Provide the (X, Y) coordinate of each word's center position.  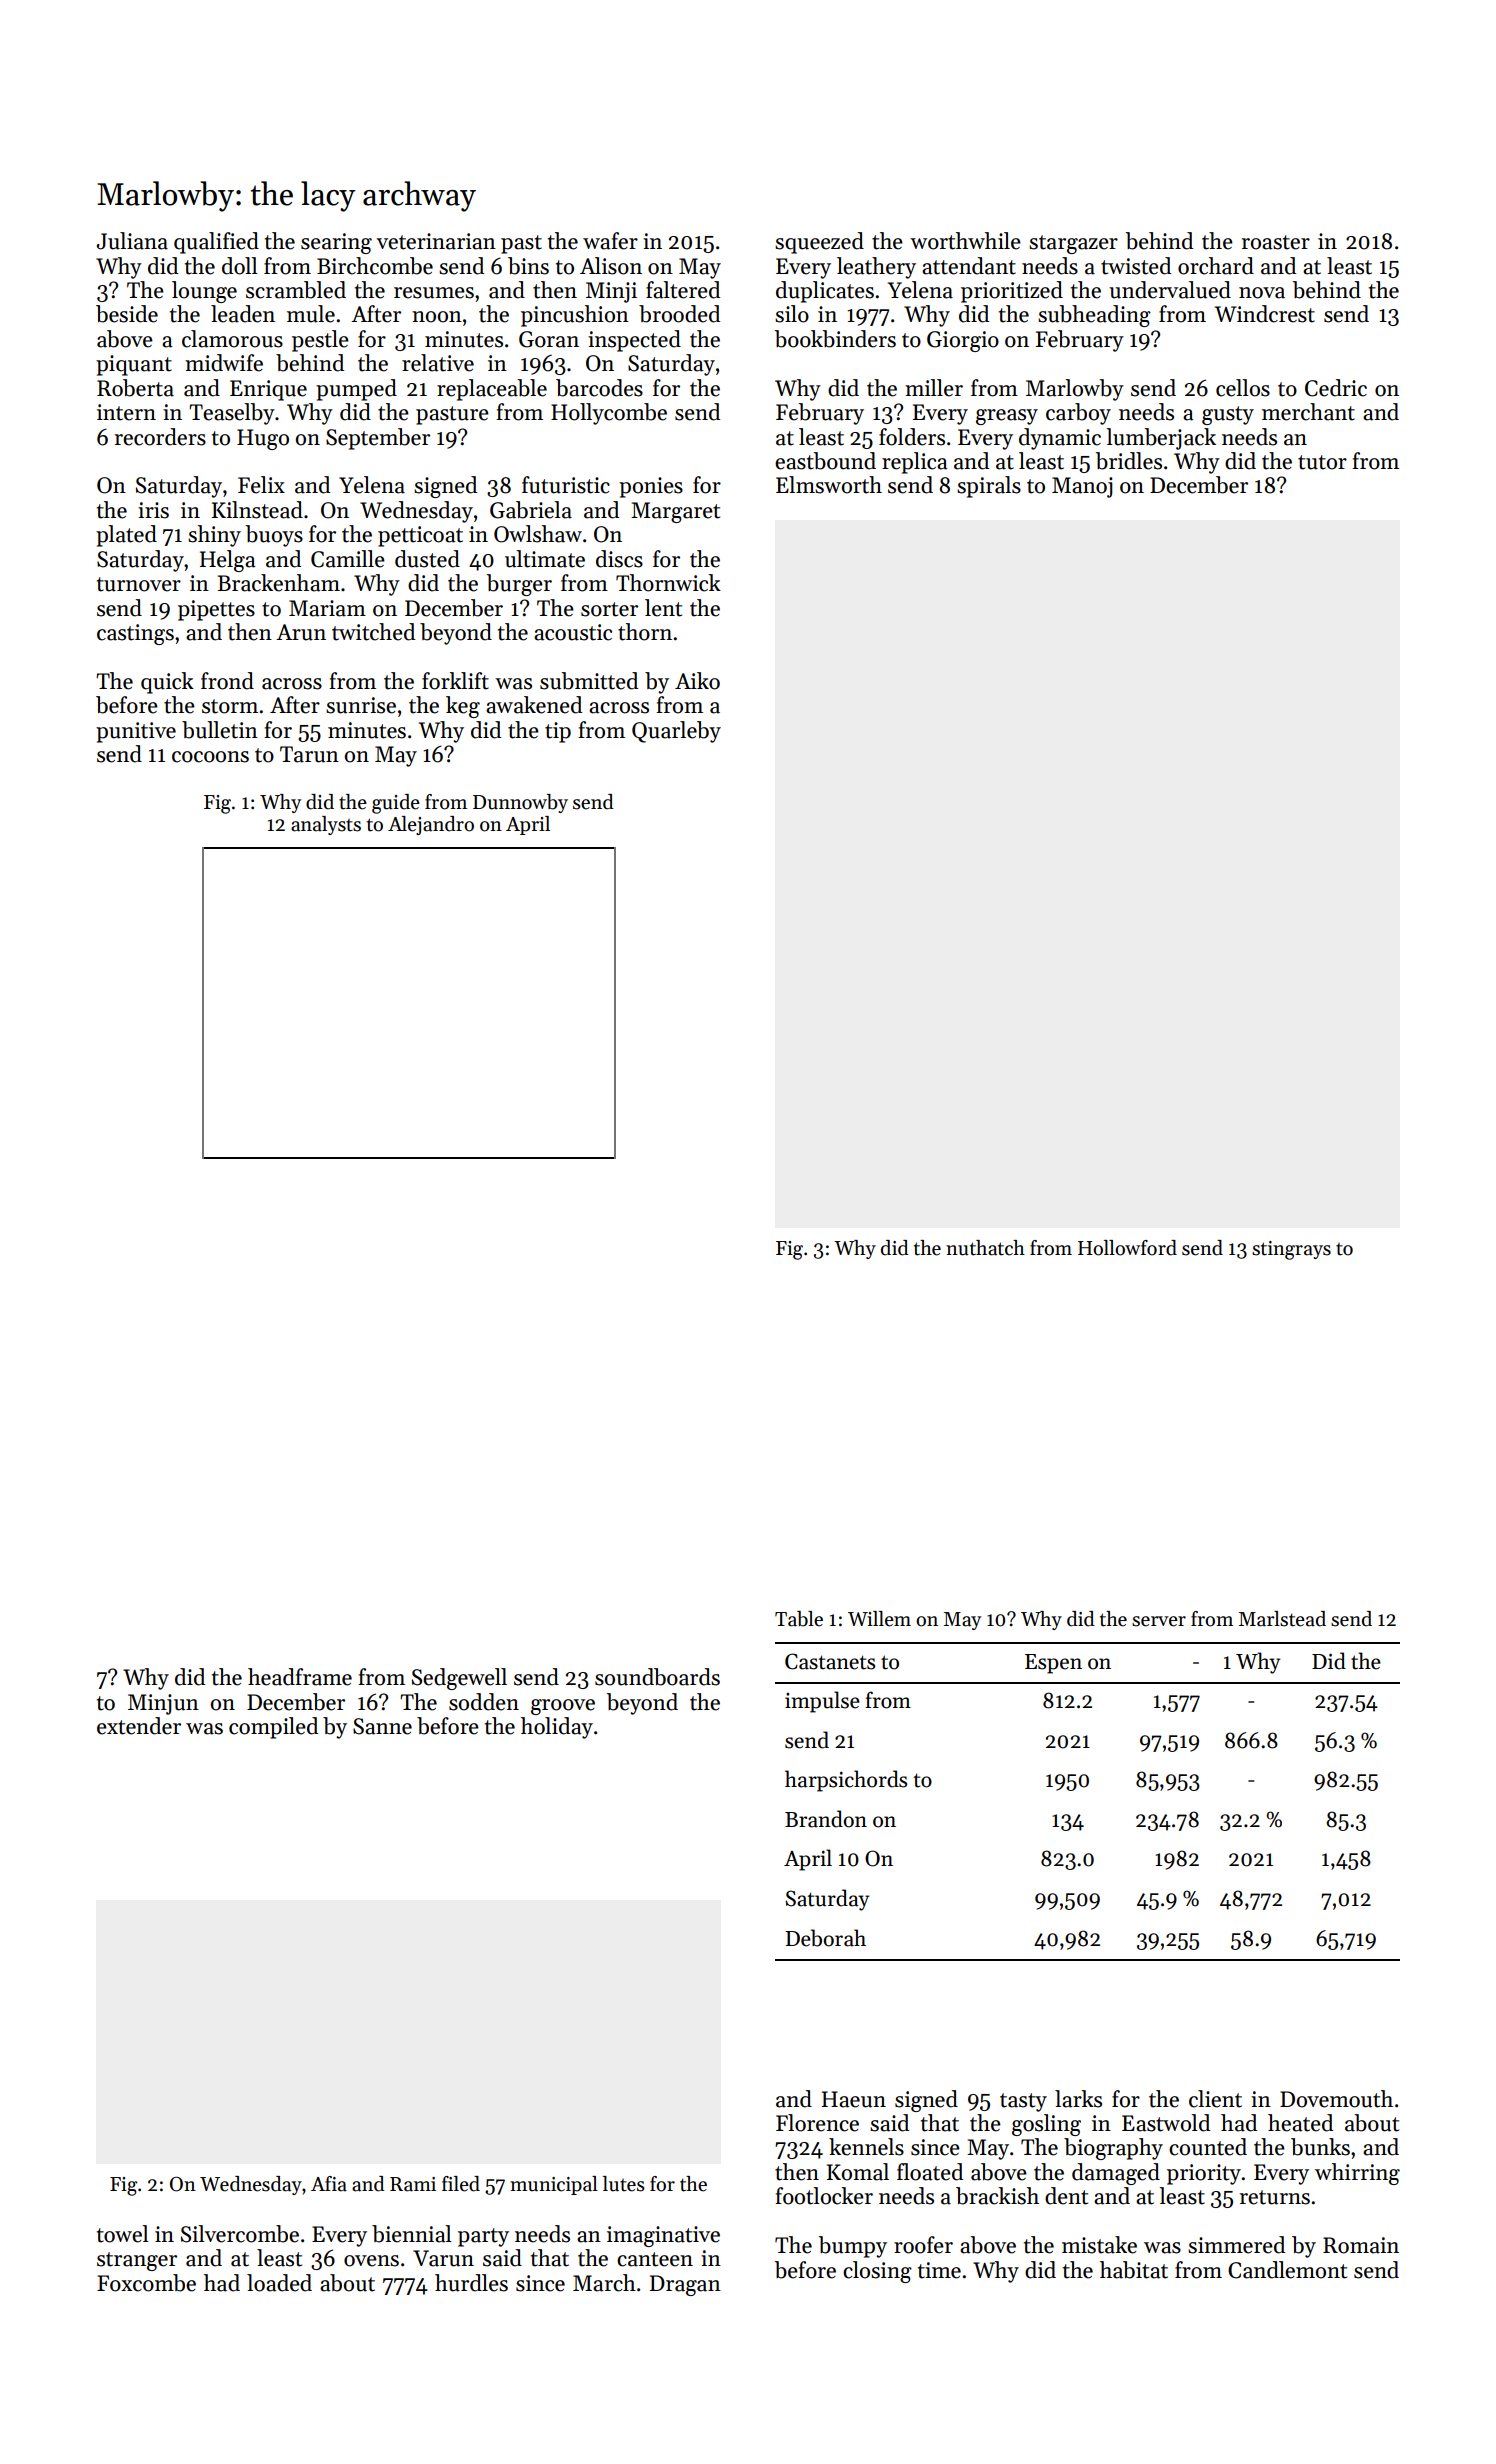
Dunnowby (520, 803)
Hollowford (1127, 1248)
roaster (1276, 242)
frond (227, 681)
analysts (326, 825)
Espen (1053, 1664)
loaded (279, 2283)
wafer (610, 241)
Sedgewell (459, 1679)
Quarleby (676, 732)
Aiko (697, 681)
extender (139, 1726)
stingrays (1291, 1250)
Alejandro (431, 825)
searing (336, 243)
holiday (557, 1728)
